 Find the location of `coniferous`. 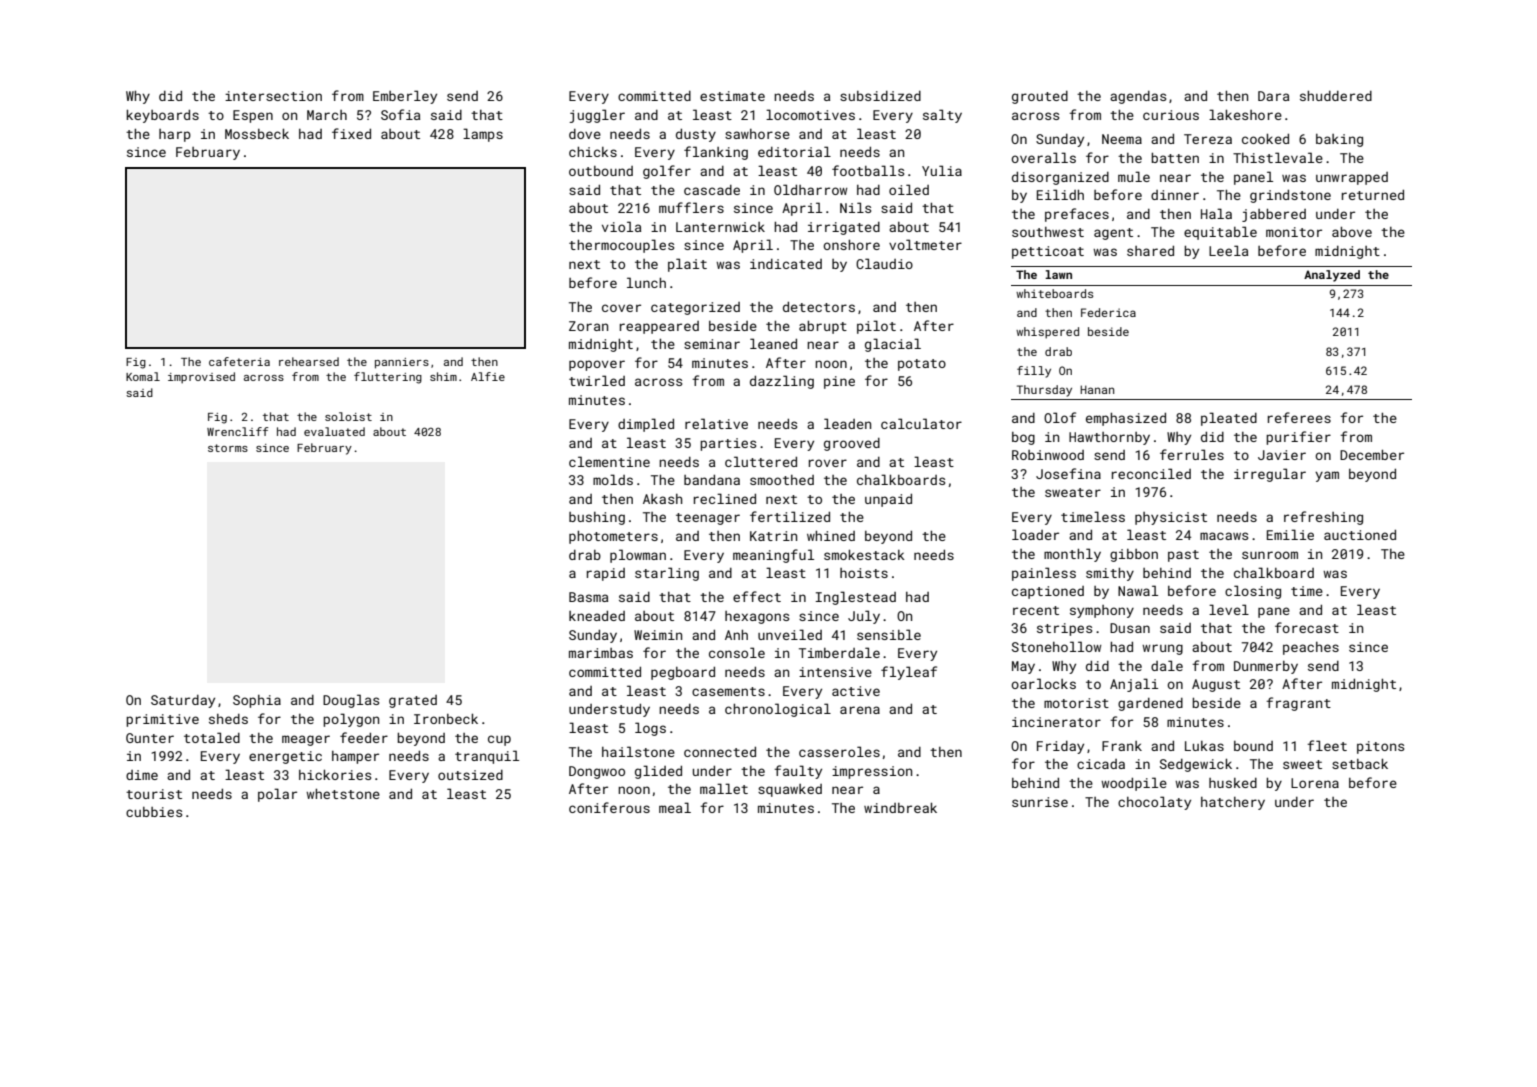

coniferous is located at coordinates (609, 807).
